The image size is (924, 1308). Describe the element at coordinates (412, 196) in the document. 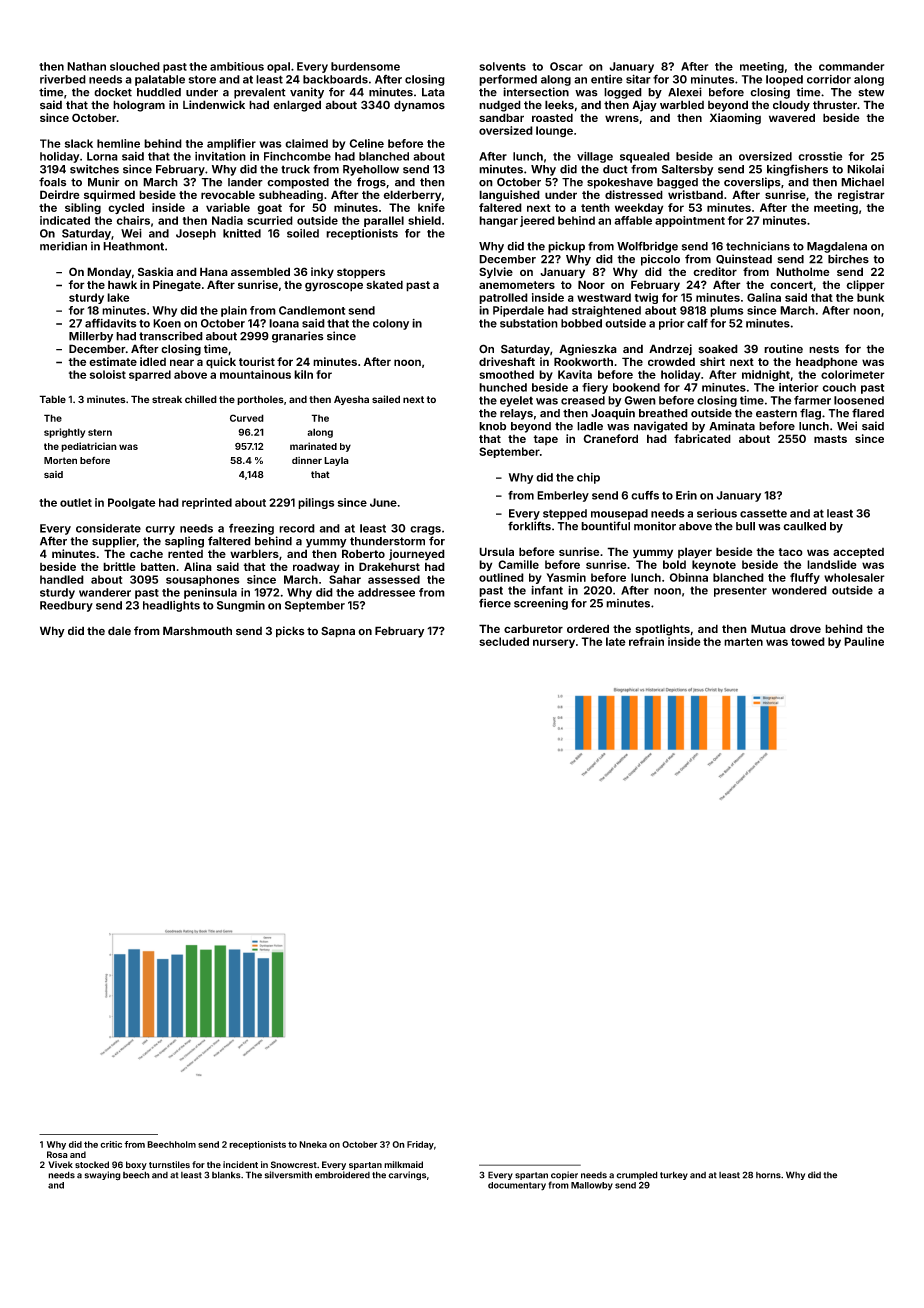

I see `elderberry` at that location.
